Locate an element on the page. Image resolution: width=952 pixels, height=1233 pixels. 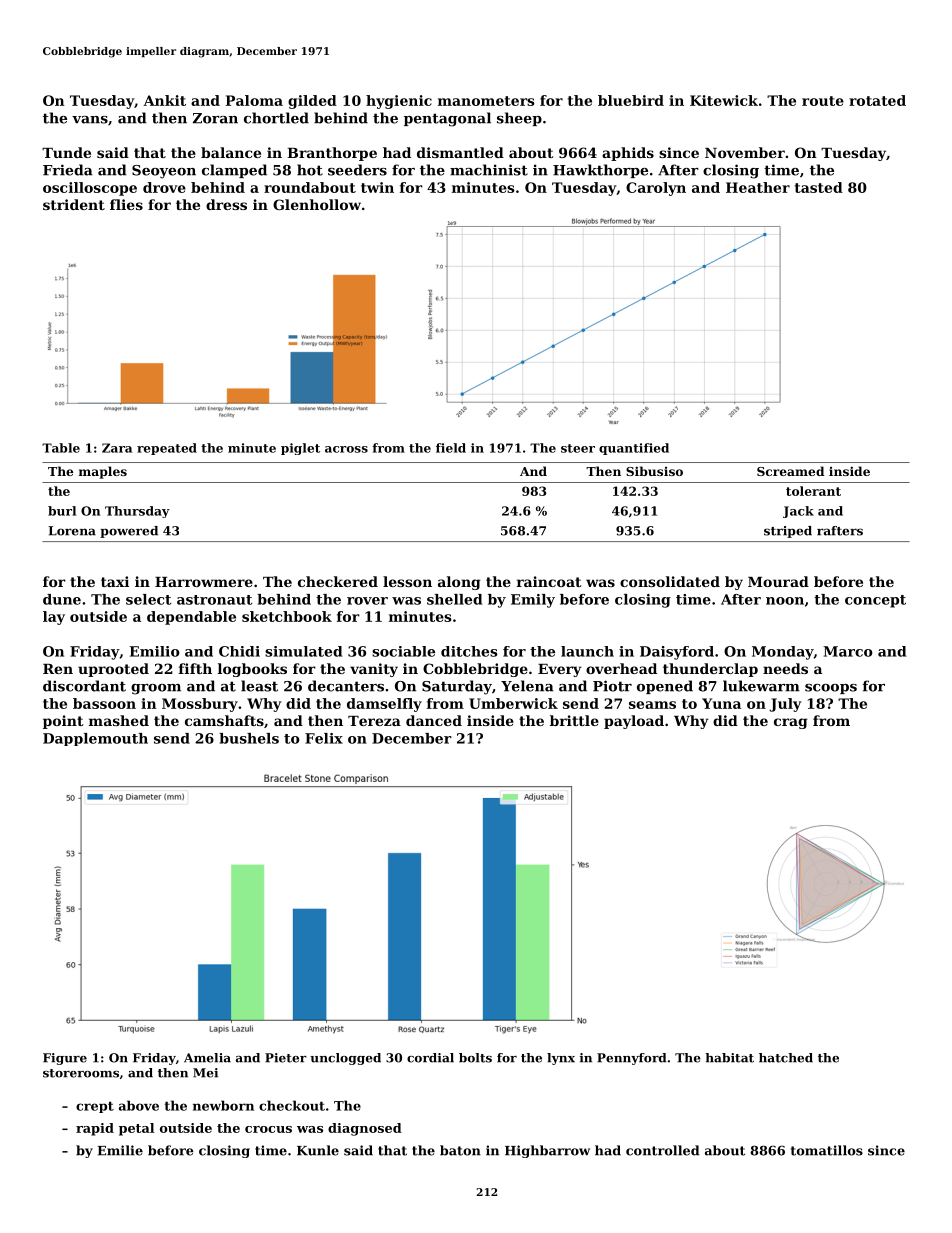
habitat is located at coordinates (729, 1058).
